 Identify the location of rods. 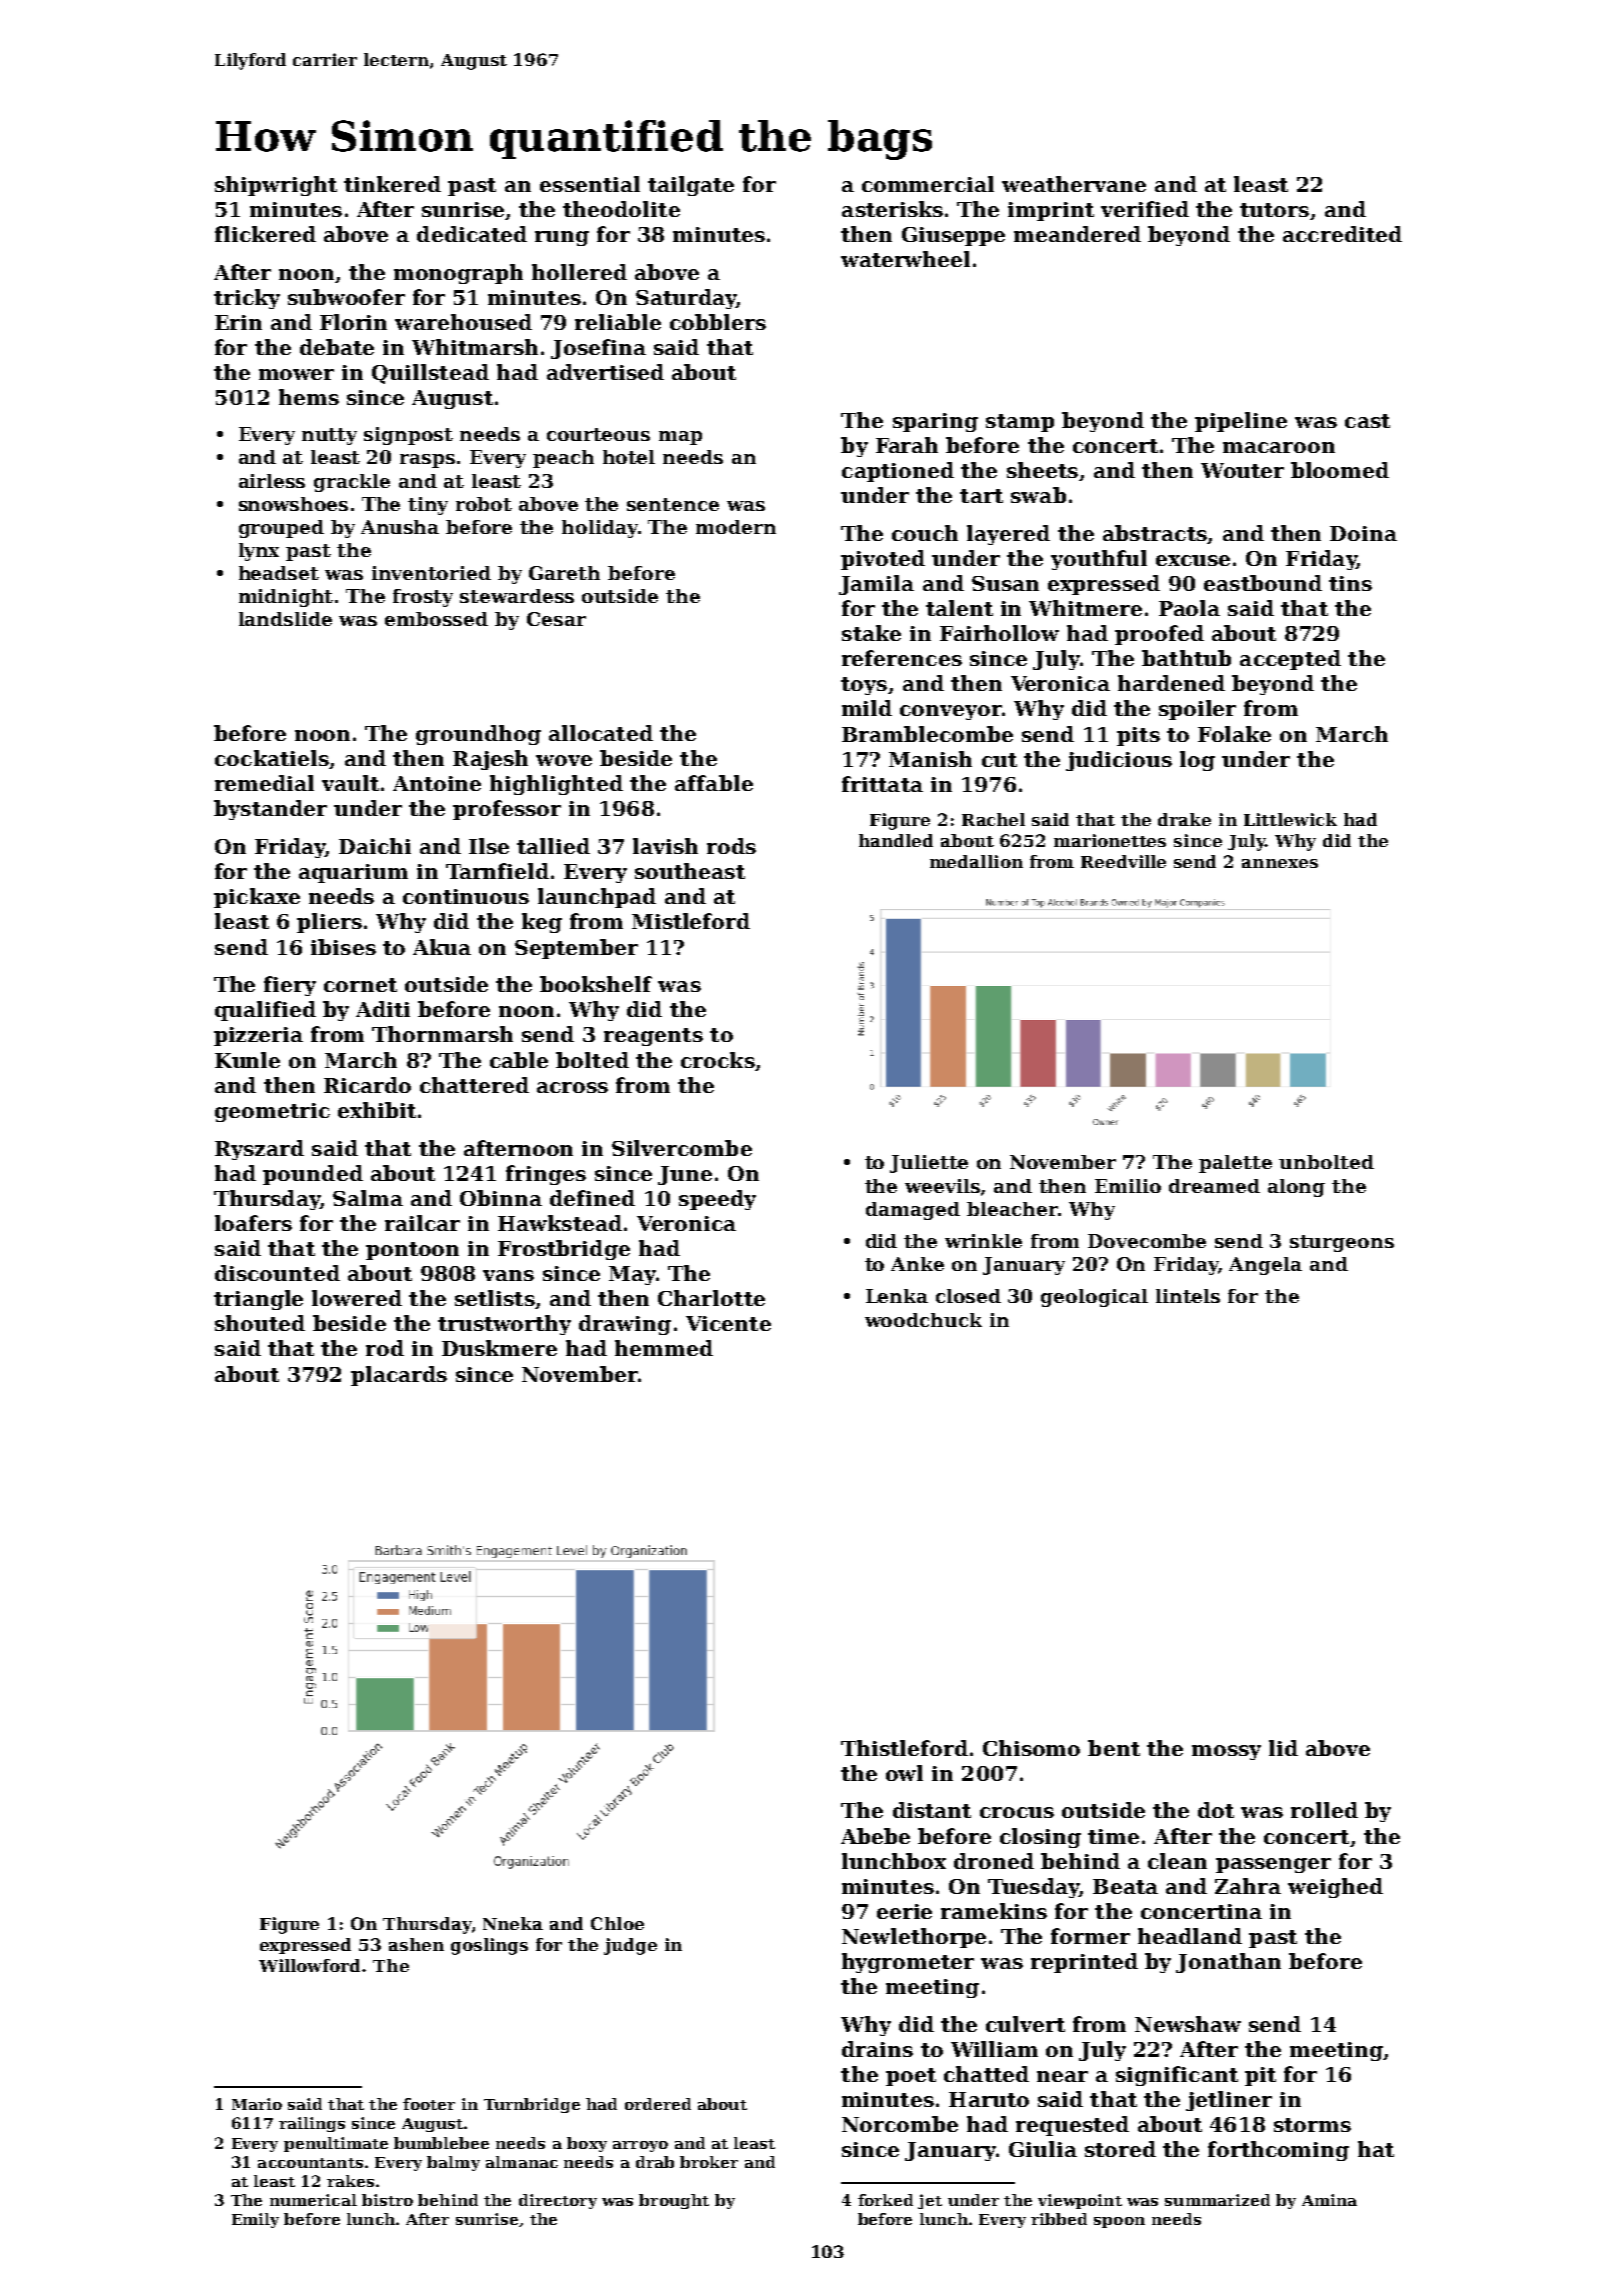
(731, 846).
